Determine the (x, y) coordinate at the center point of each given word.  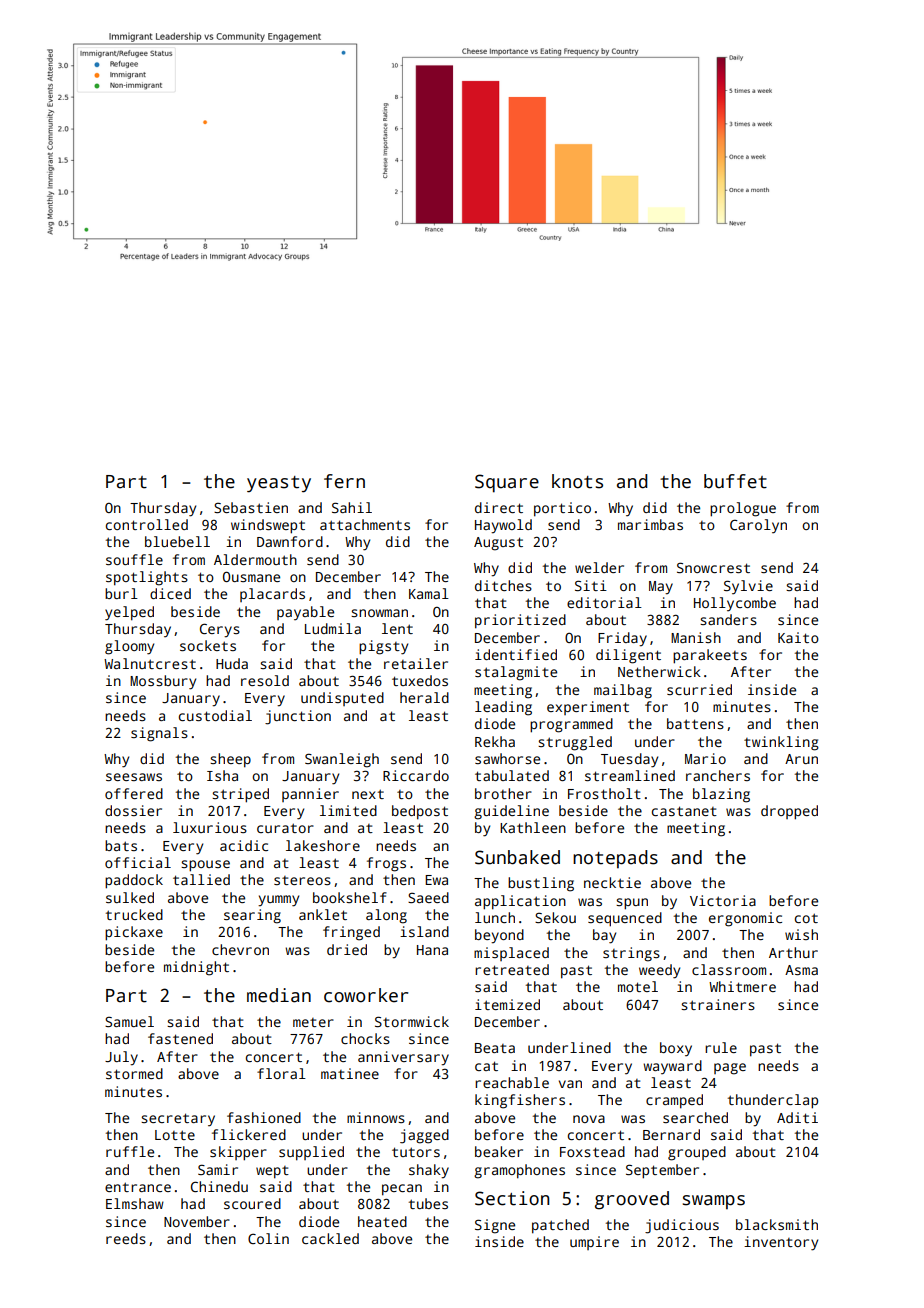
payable (305, 613)
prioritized (520, 621)
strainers (718, 1004)
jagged (424, 1136)
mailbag (623, 691)
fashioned (264, 1117)
